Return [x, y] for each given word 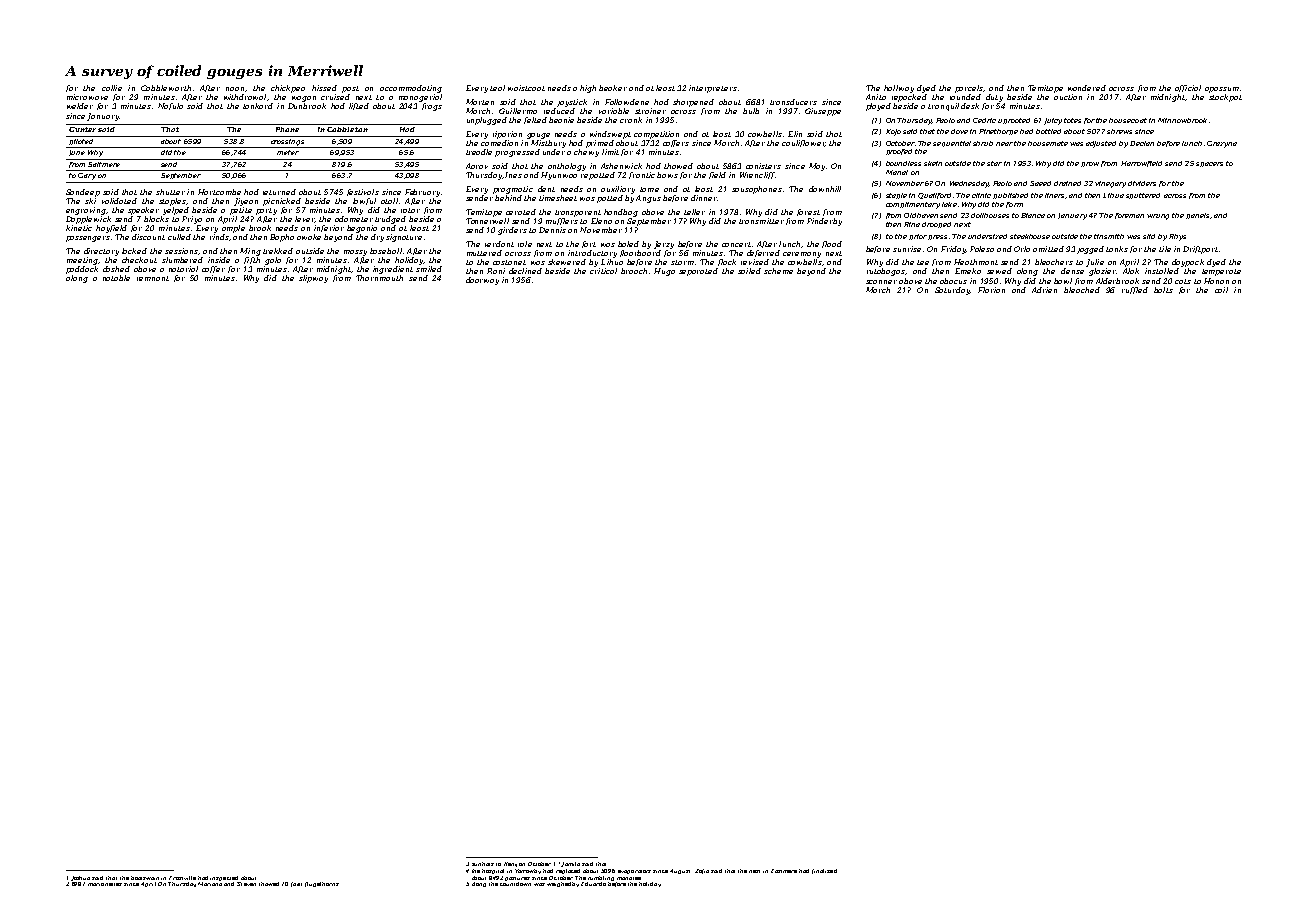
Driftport [1200, 250]
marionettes [105, 884]
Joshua [80, 878]
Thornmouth [379, 278]
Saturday [952, 291]
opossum [1222, 90]
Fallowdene [627, 102]
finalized [824, 871]
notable [116, 278]
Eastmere [784, 871]
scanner [881, 282]
